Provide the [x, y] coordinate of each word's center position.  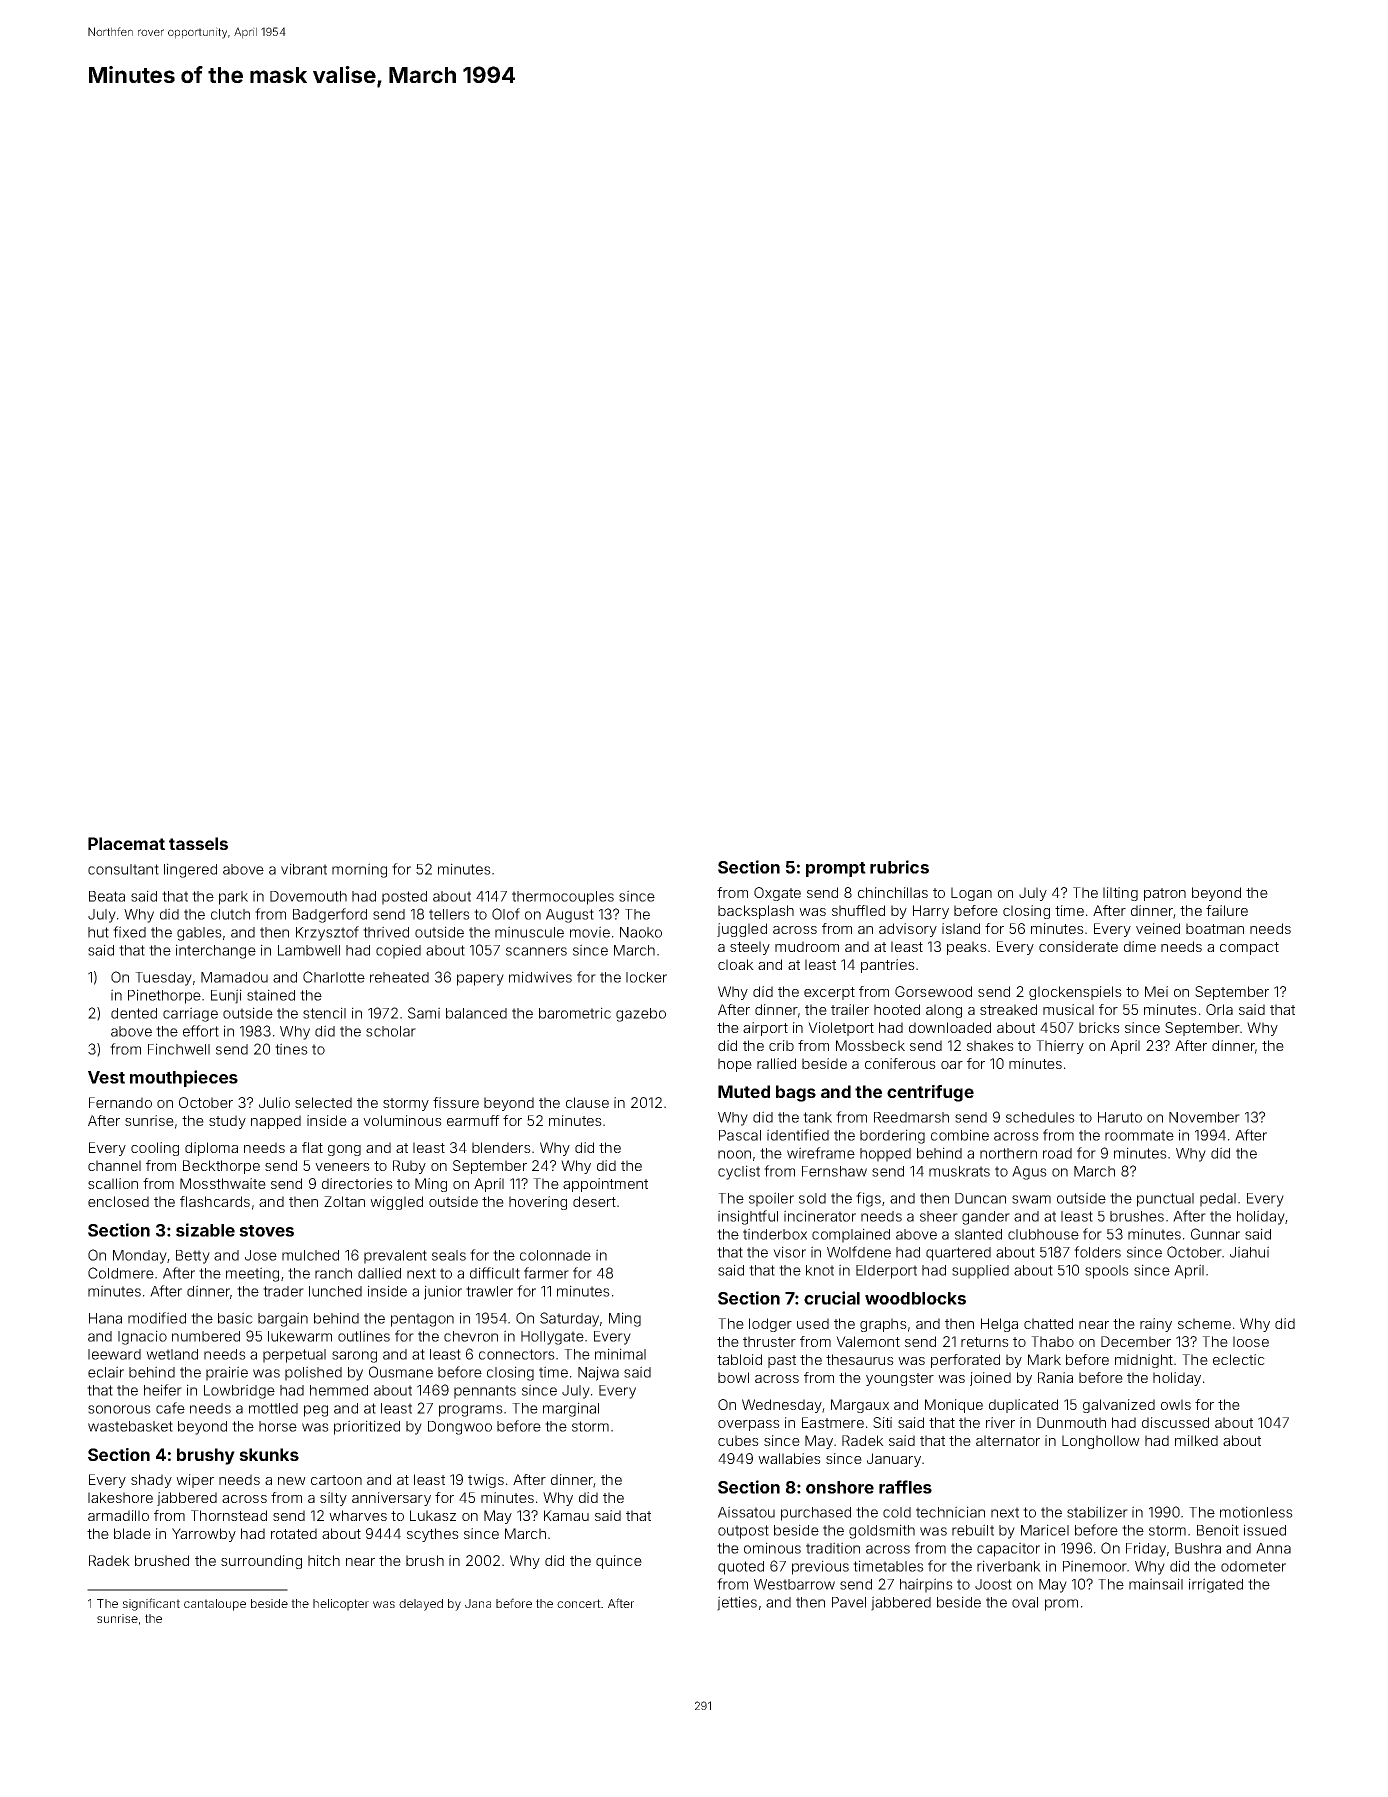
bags [796, 1093]
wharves [358, 1515]
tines [291, 1049]
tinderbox [775, 1234]
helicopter [341, 1605]
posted [404, 898]
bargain [283, 1319]
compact [1249, 948]
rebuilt [973, 1530]
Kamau [566, 1515]
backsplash [756, 912]
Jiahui [1249, 1252]
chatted [1048, 1323]
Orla [1219, 1009]
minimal [620, 1354]
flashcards [215, 1201]
